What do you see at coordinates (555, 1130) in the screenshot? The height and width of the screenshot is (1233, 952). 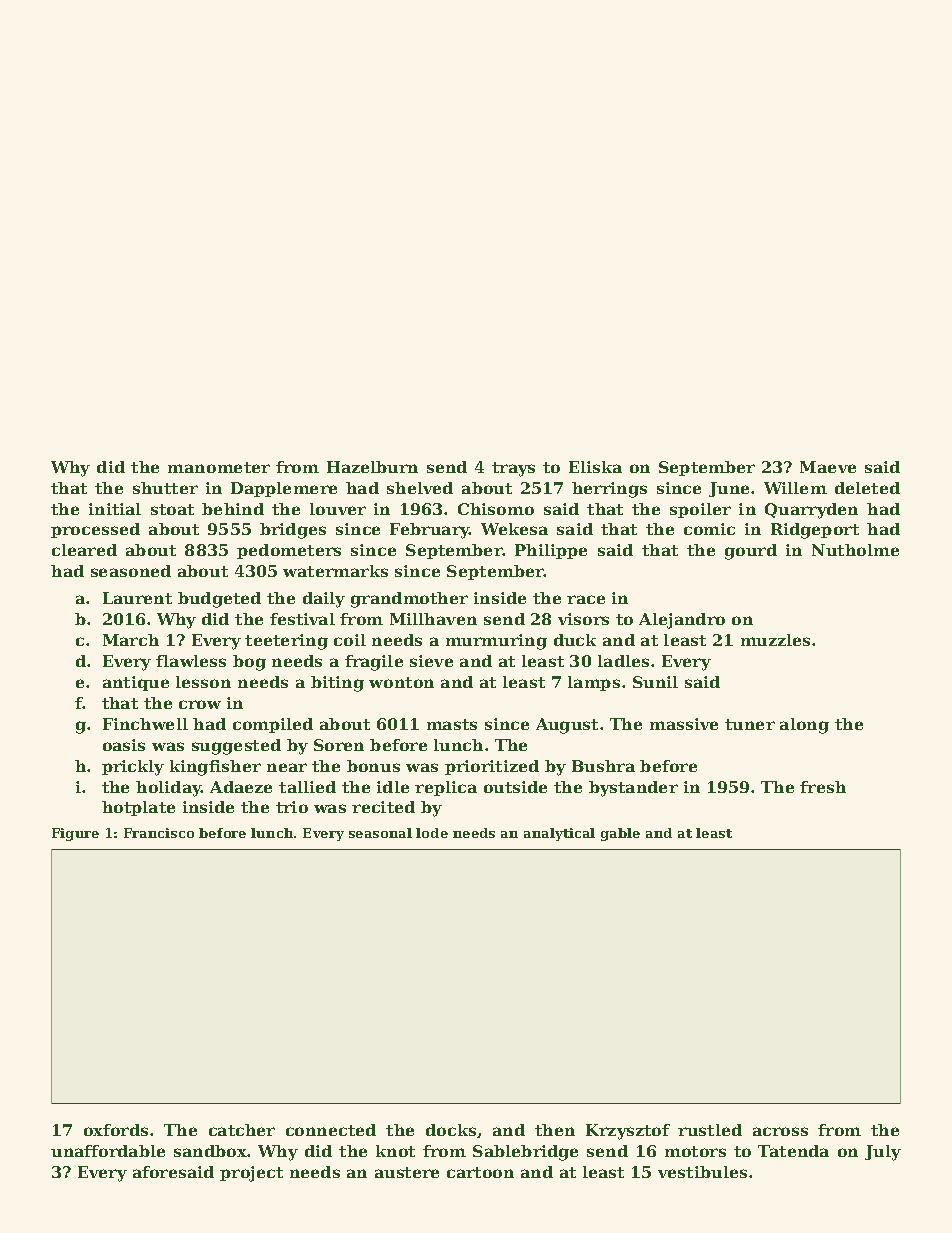 I see `then` at bounding box center [555, 1130].
